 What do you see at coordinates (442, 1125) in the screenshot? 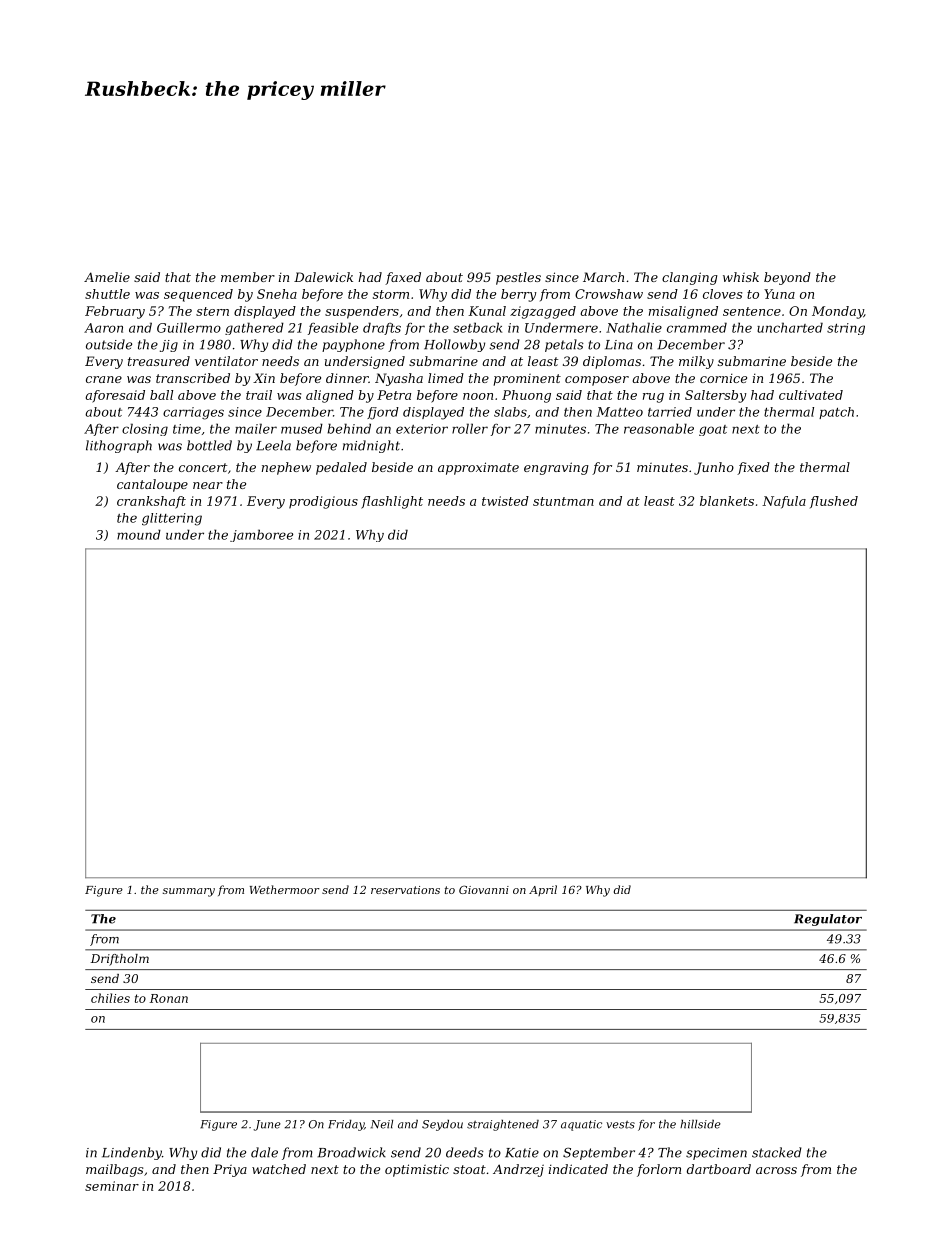
I see `Seydou` at bounding box center [442, 1125].
